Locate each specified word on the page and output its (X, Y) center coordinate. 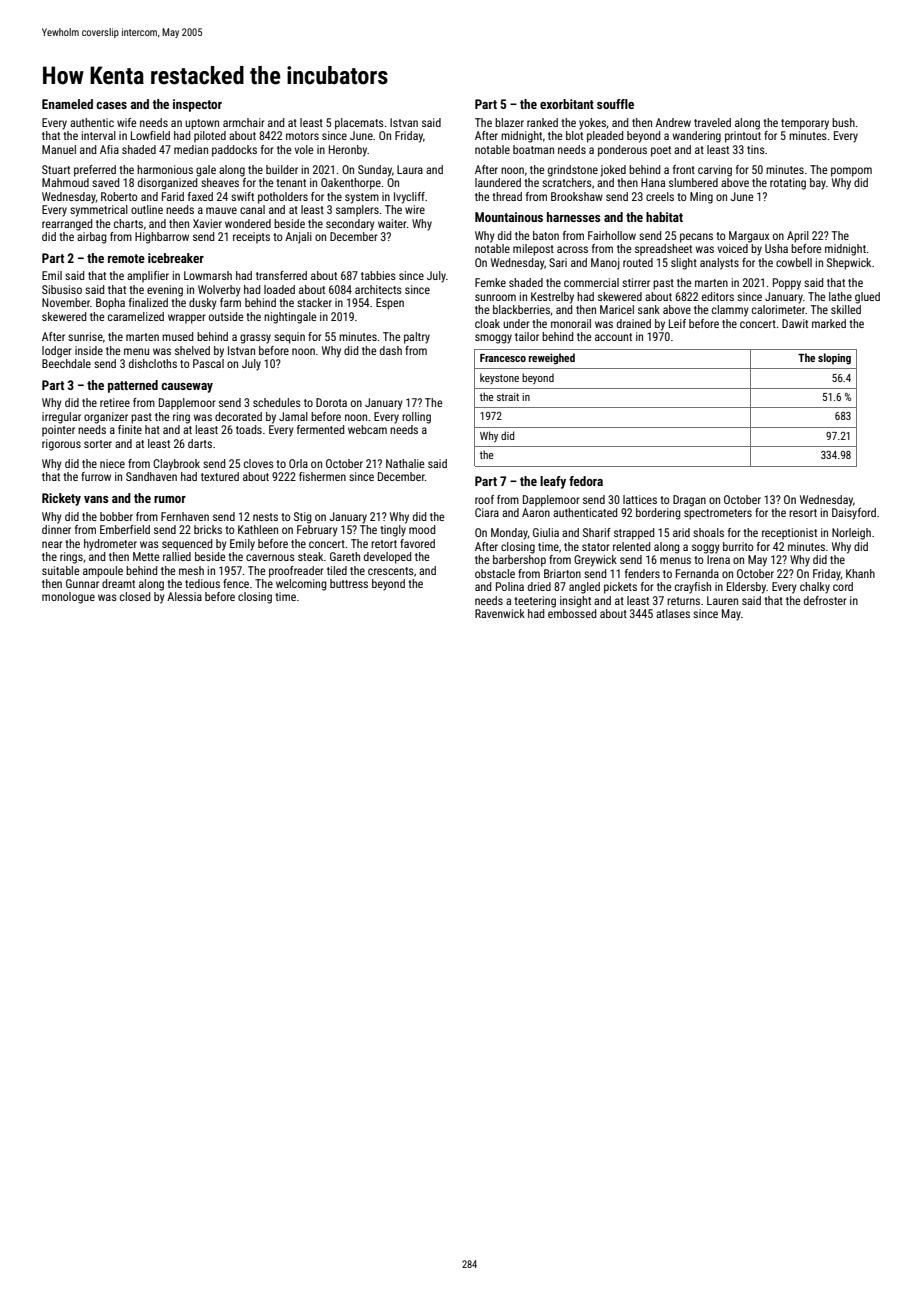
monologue (68, 598)
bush (843, 122)
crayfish (693, 588)
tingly (393, 531)
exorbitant (567, 104)
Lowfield (150, 135)
